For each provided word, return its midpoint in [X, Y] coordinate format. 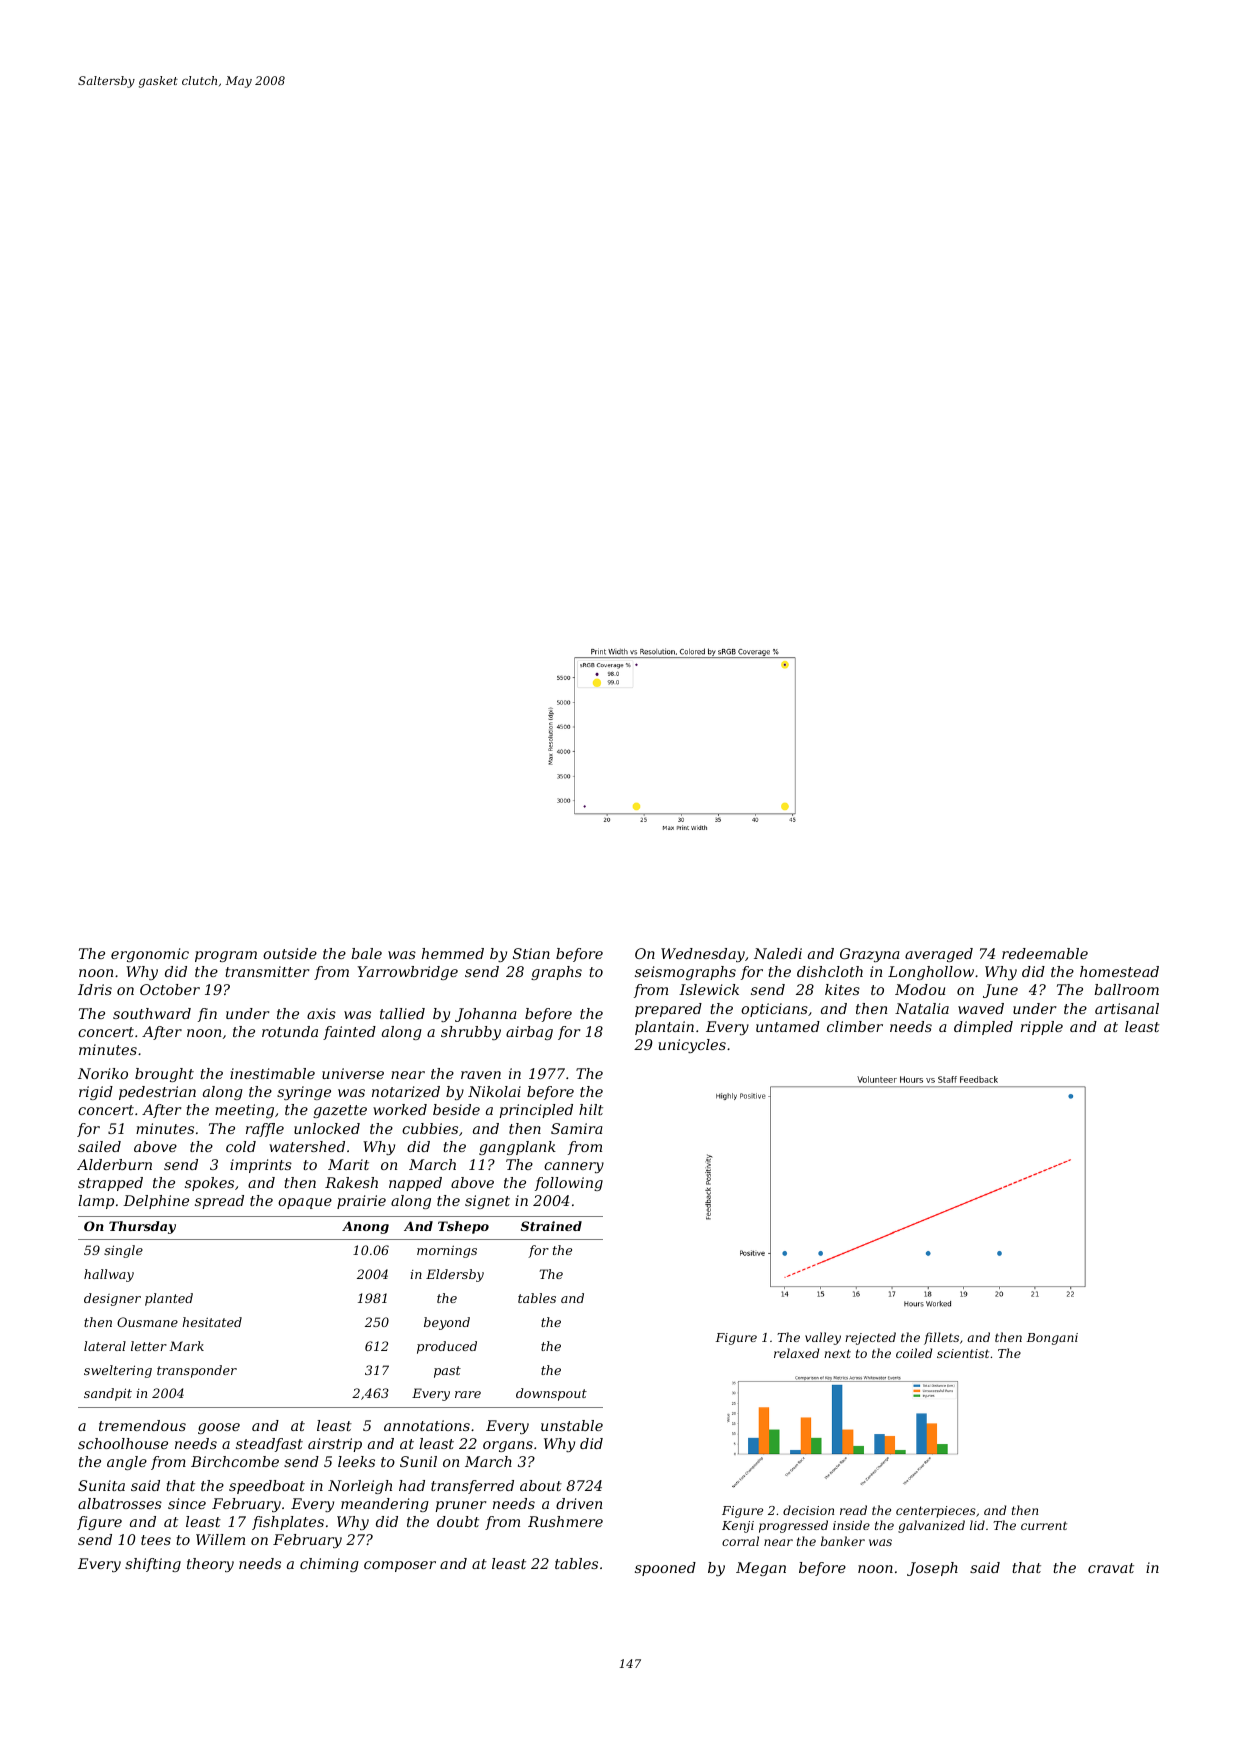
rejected [870, 1338]
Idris [95, 989]
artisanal [1127, 1008]
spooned [665, 1569]
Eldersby [455, 1275]
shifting [153, 1565]
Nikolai [494, 1091]
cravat [1111, 1568]
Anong [365, 1227]
